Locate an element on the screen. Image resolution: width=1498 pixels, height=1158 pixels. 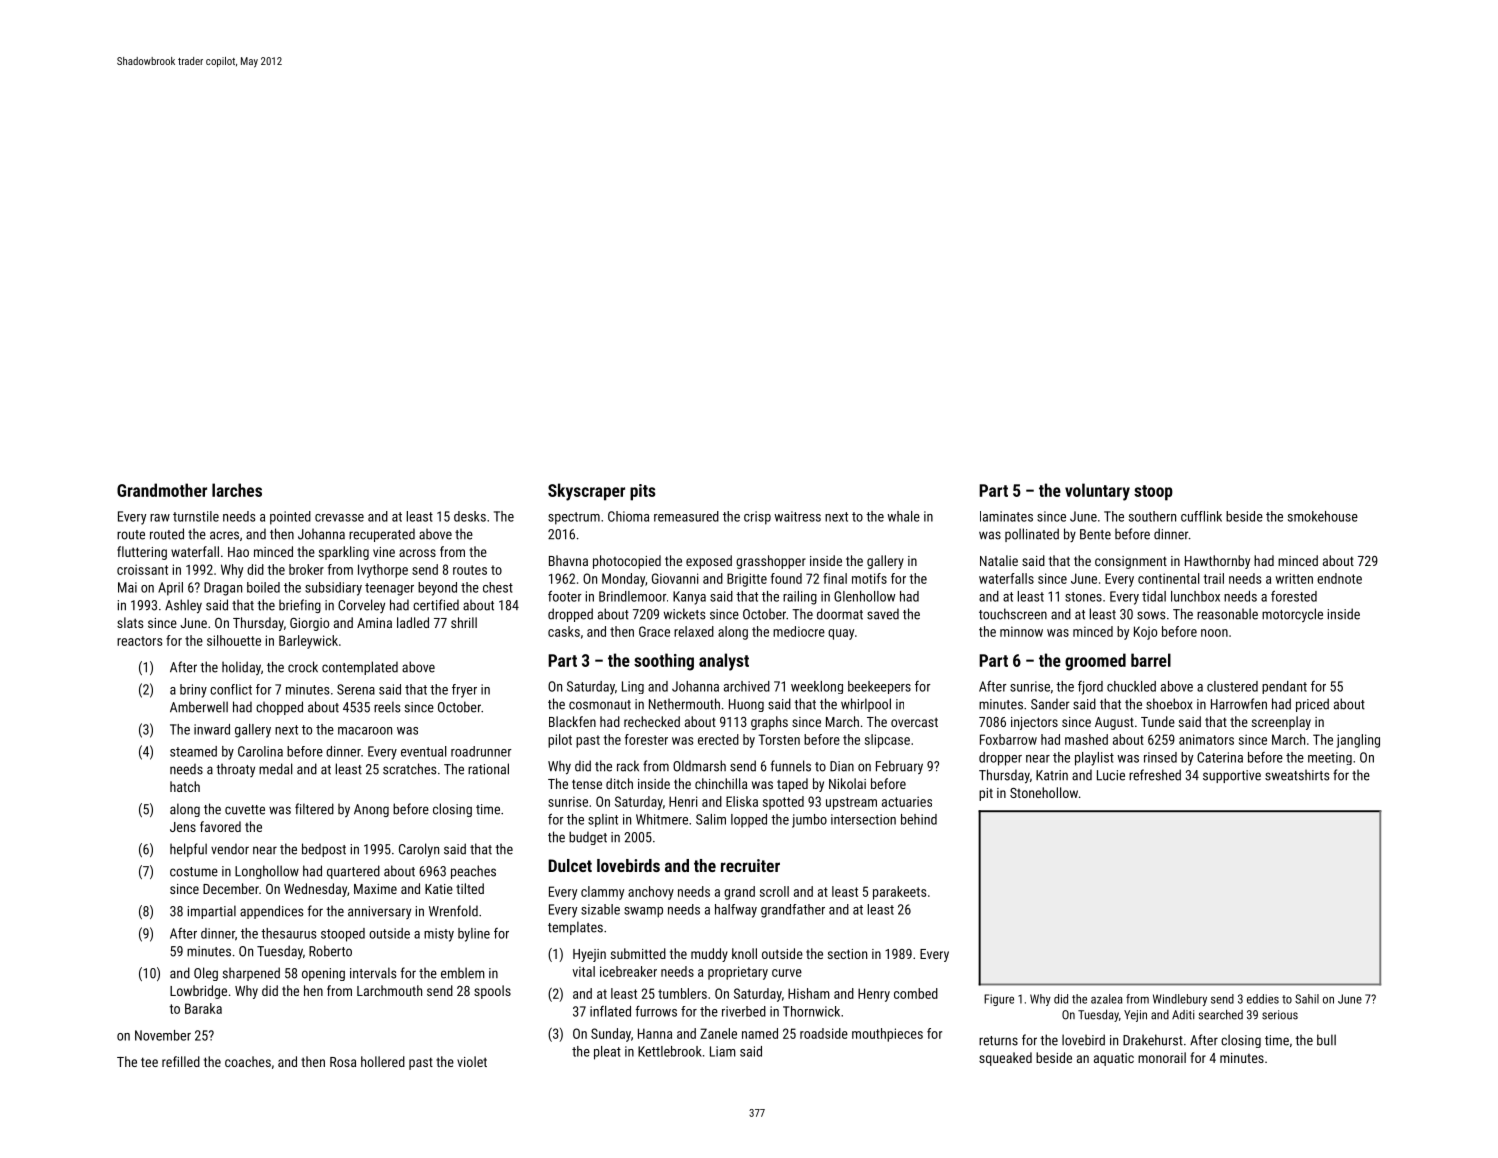
consignment is located at coordinates (1131, 562).
